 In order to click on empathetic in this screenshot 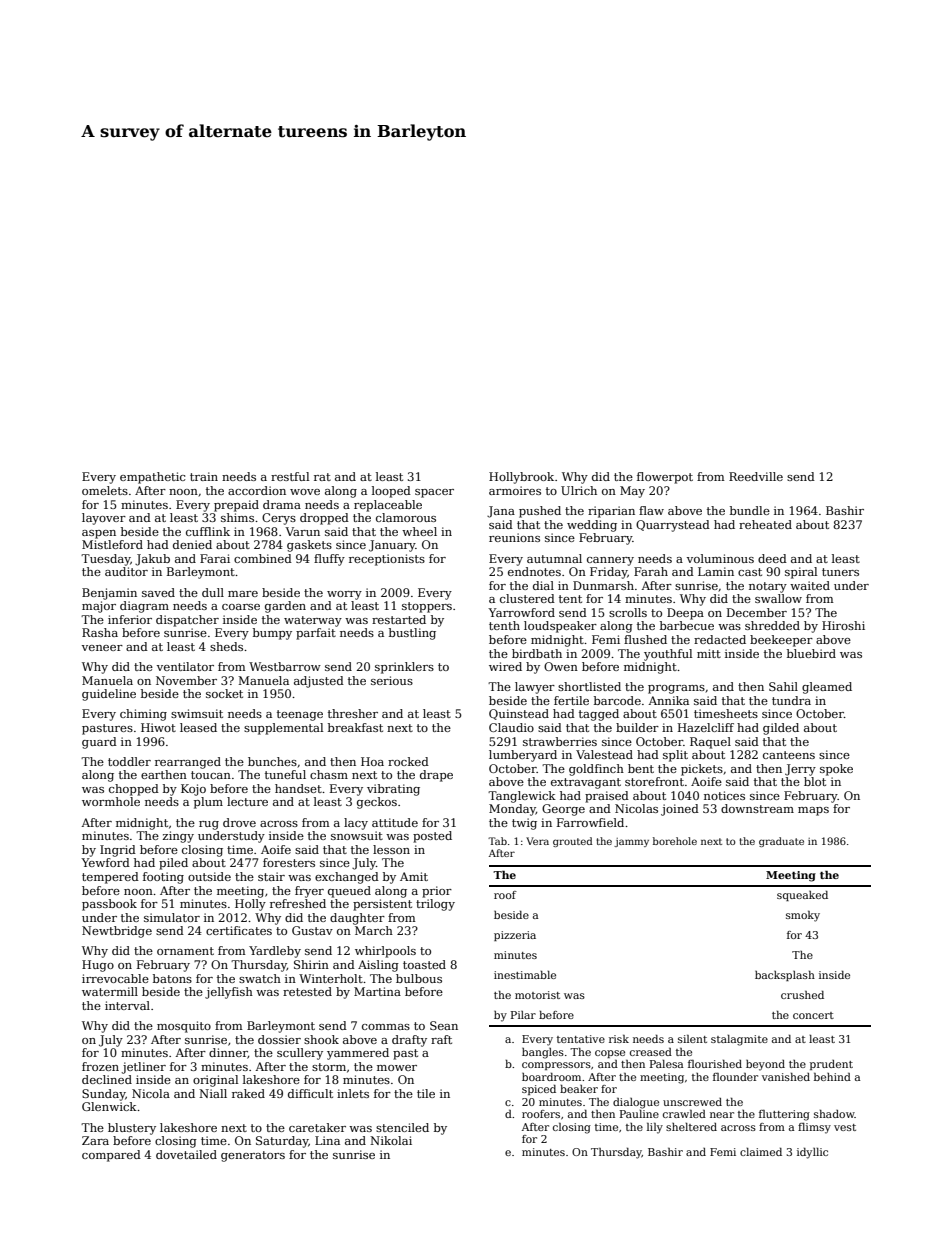, I will do `click(152, 478)`.
